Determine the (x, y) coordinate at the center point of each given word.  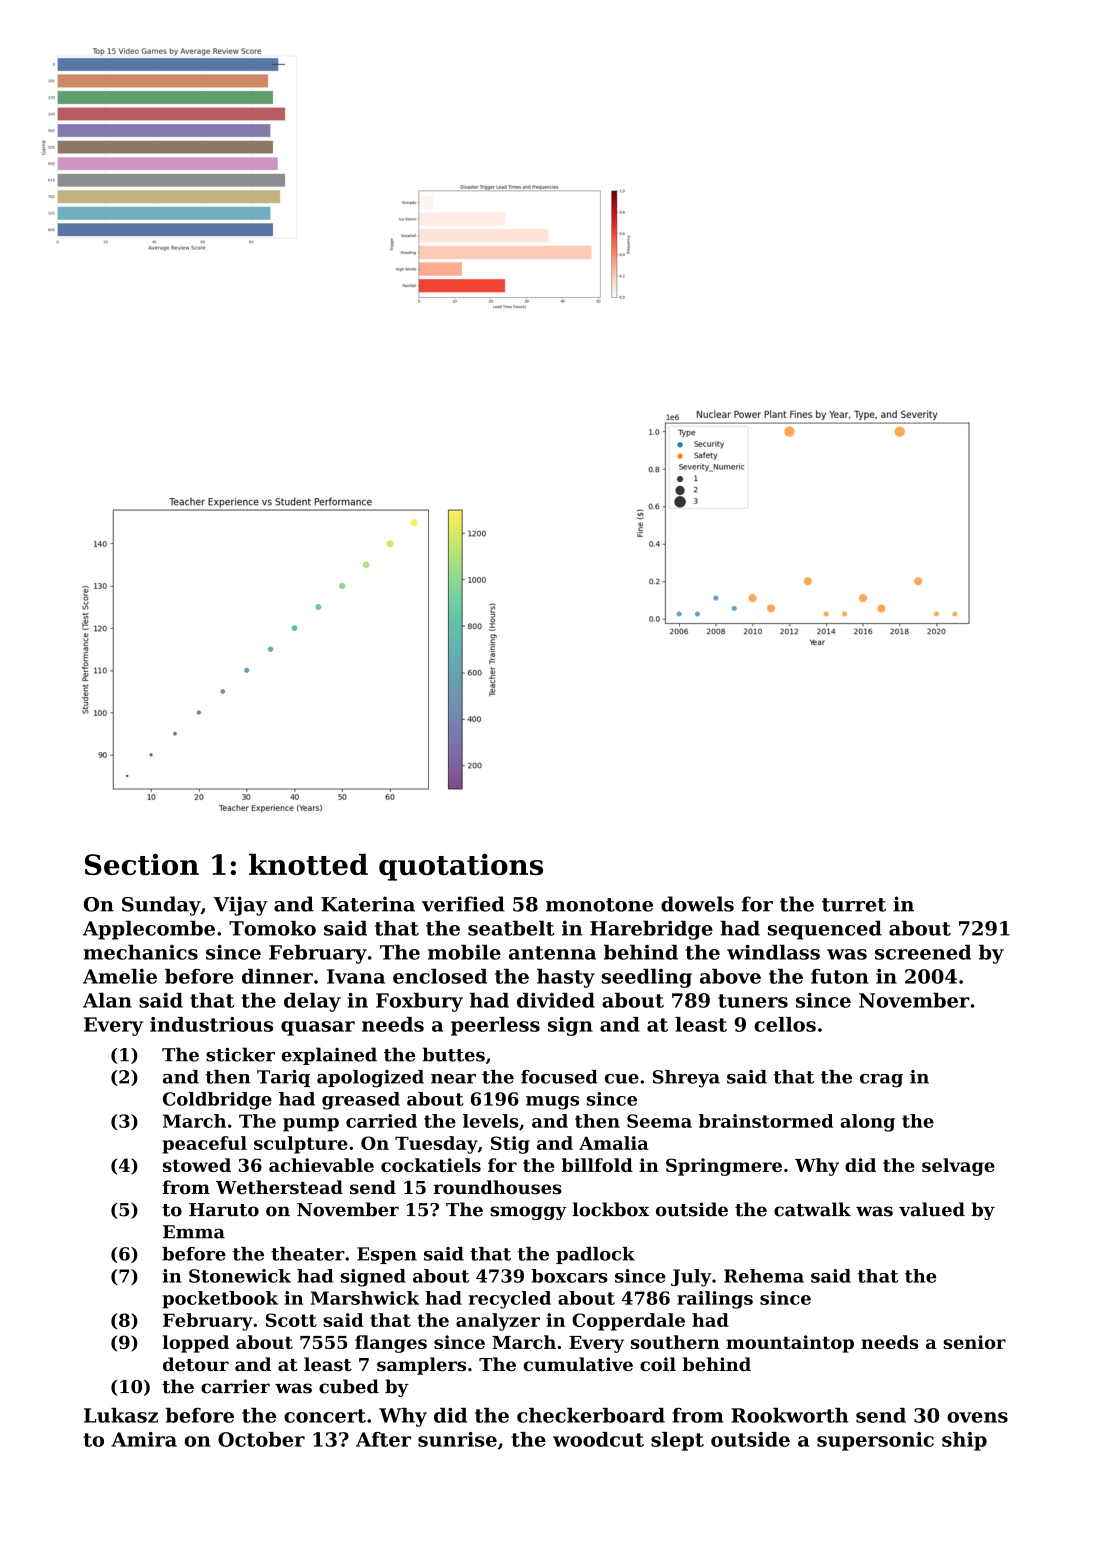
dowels (697, 904)
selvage (958, 1167)
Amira (144, 1439)
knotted (308, 864)
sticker (240, 1054)
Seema (659, 1121)
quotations (461, 867)
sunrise (457, 1439)
